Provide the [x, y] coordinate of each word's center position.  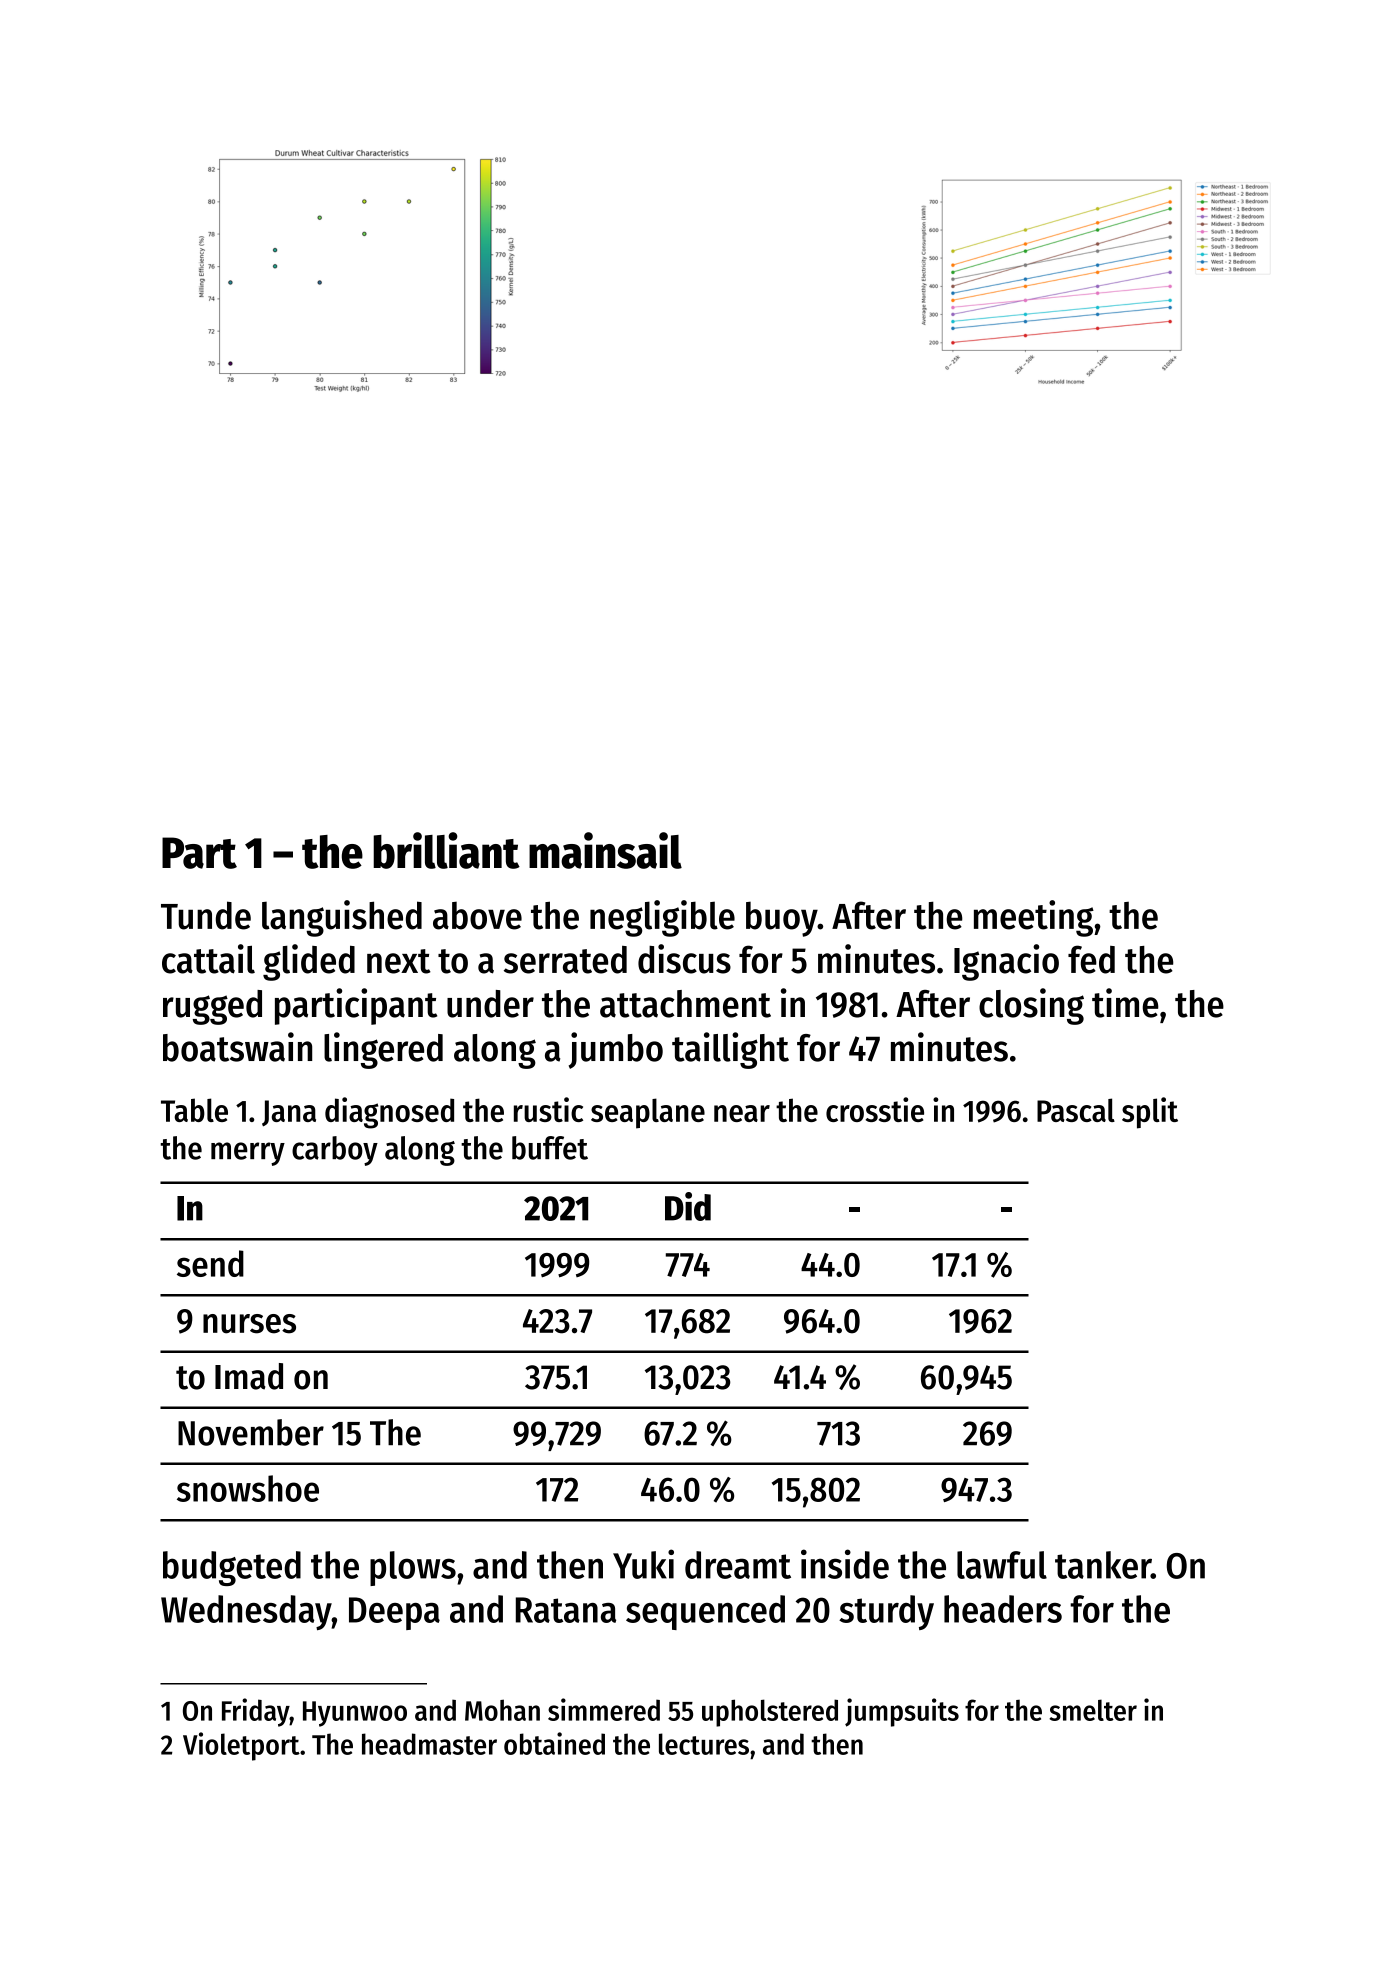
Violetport [241, 1746]
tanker [1103, 1565]
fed [1091, 959]
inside [845, 1564]
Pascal [1076, 1110]
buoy [782, 919]
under [490, 1004]
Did [688, 1206]
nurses [249, 1324]
